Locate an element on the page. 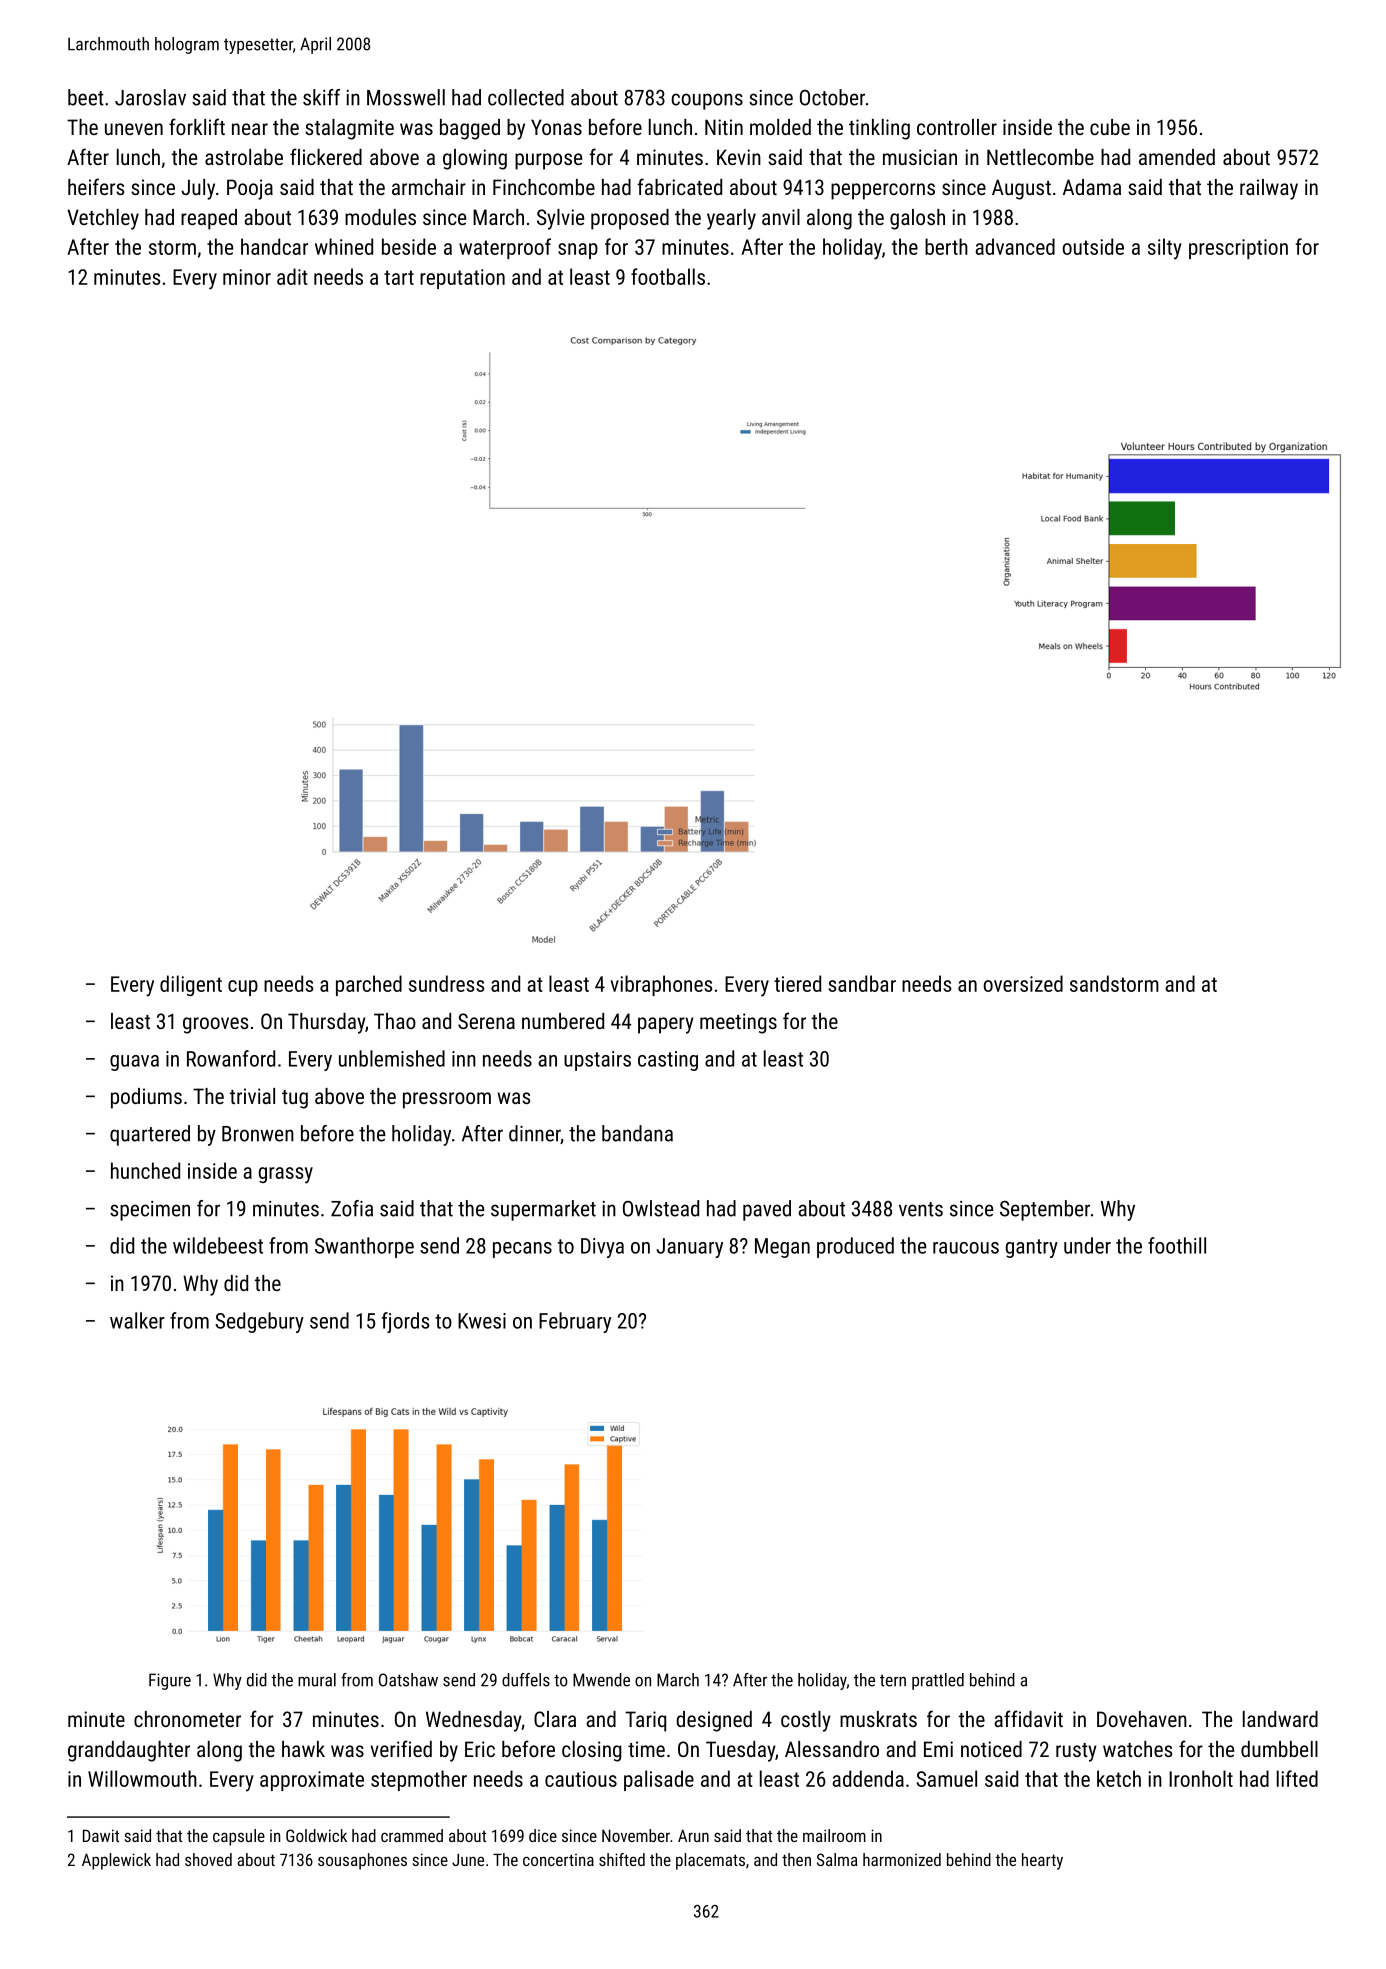 The image size is (1386, 1969). foothill is located at coordinates (1177, 1245).
